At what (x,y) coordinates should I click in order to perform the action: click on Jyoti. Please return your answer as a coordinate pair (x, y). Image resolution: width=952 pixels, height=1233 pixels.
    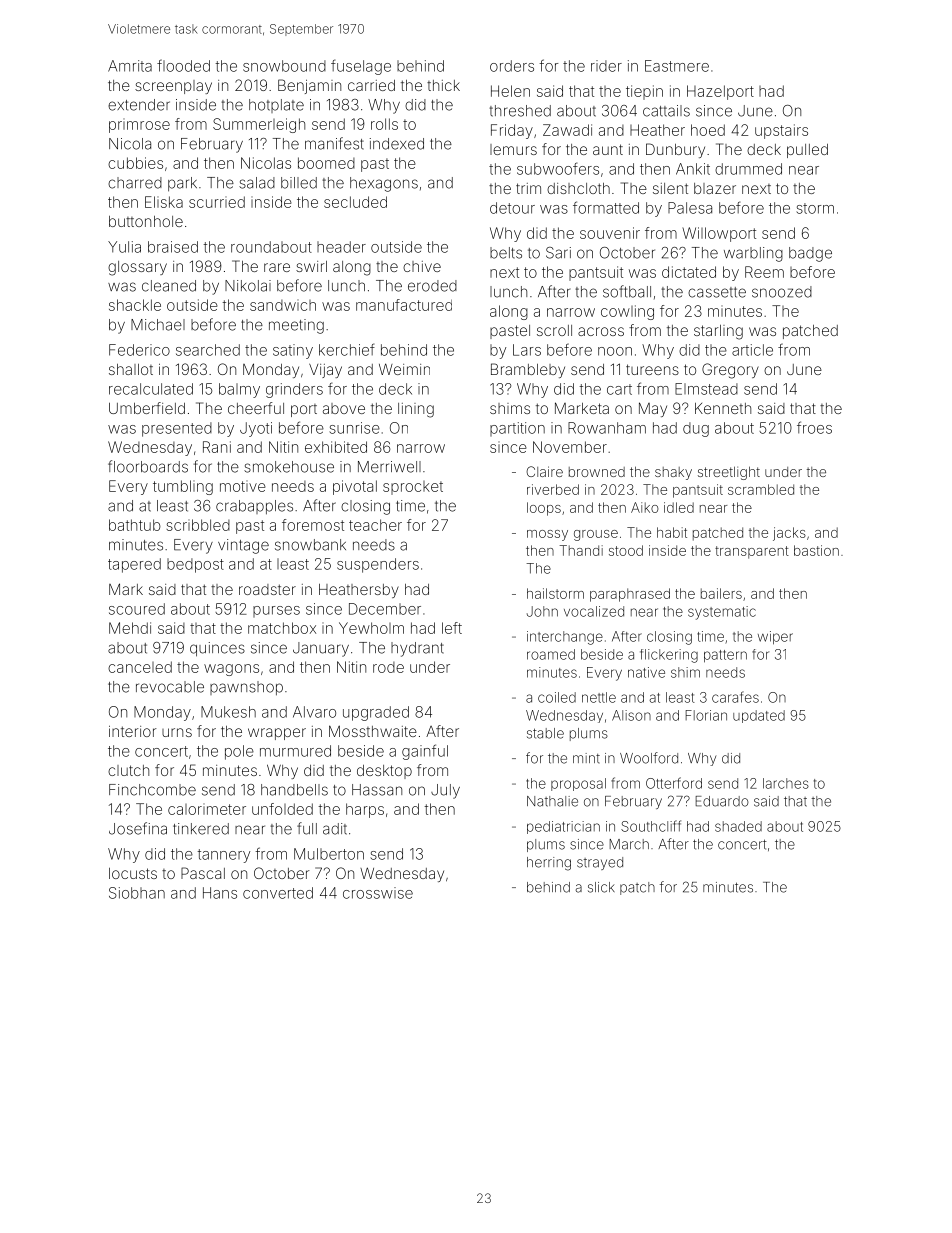
    Looking at the image, I should click on (256, 429).
